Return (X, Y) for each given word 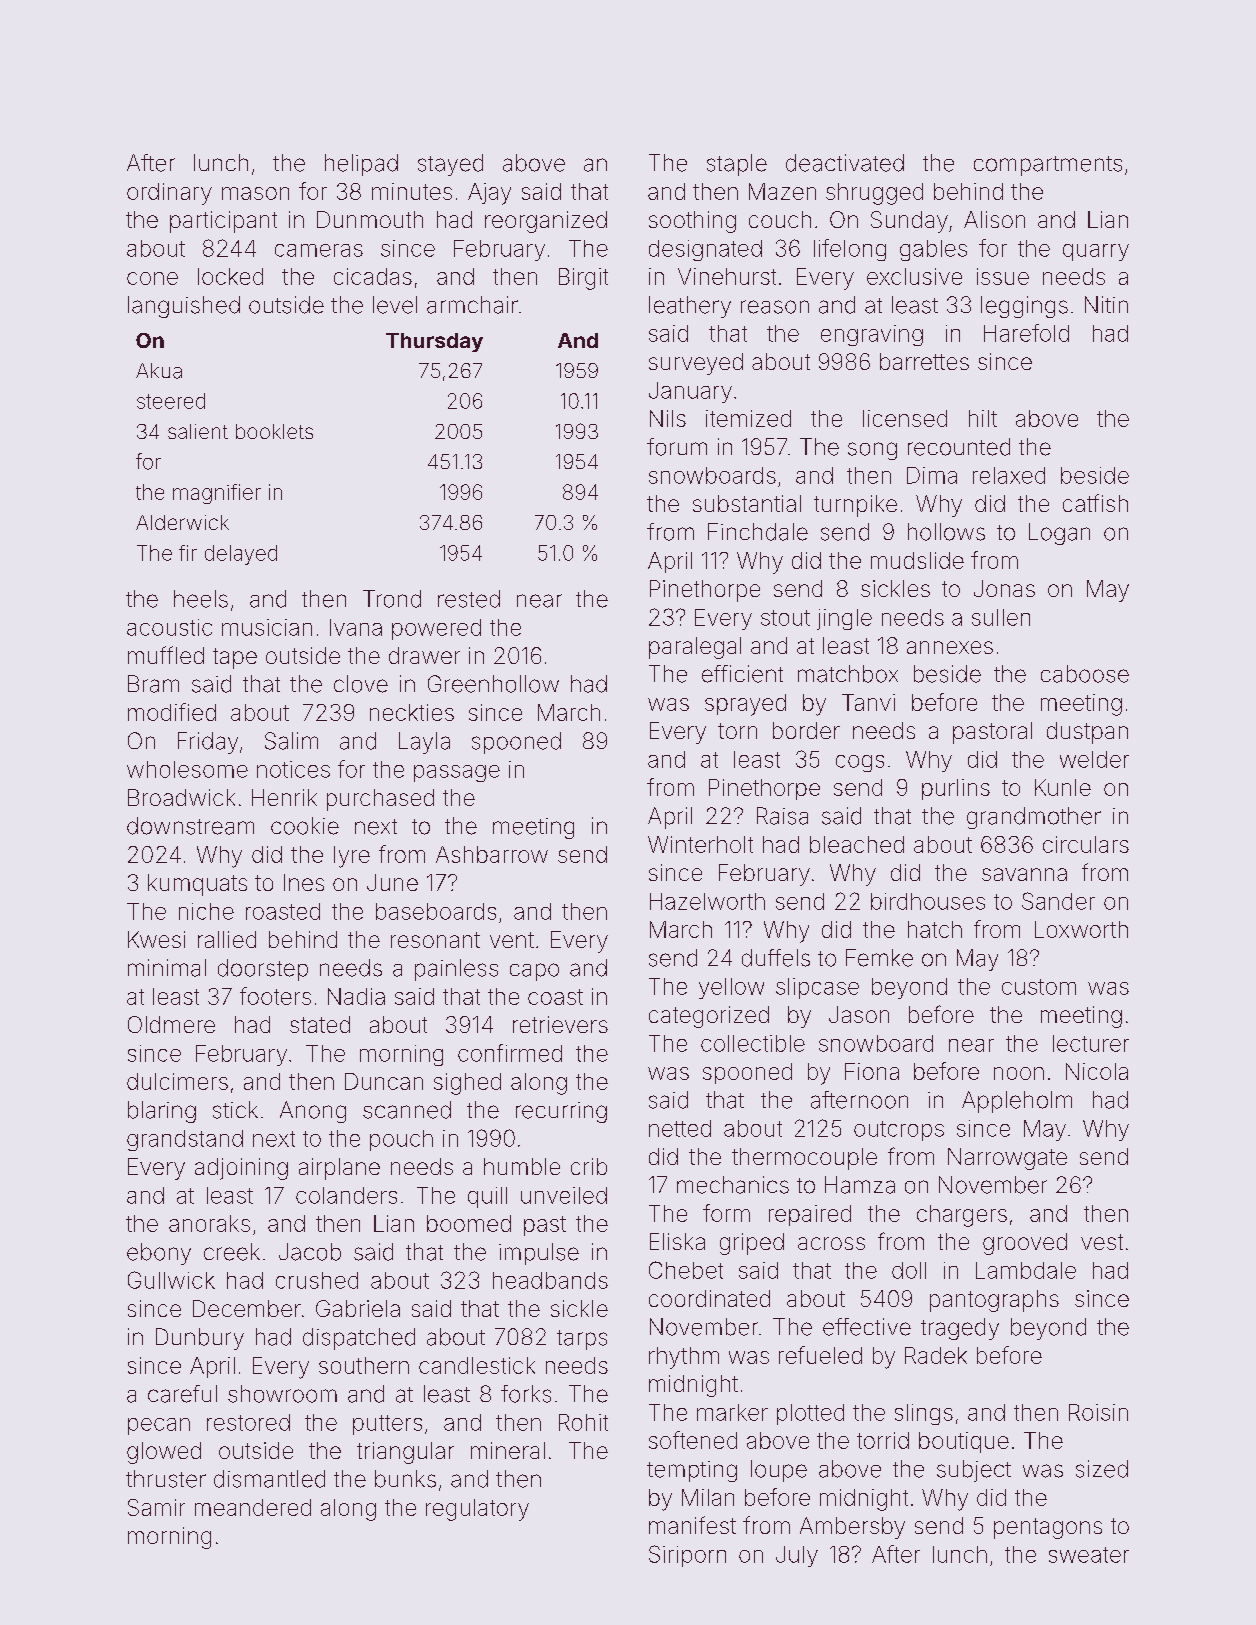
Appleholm (1017, 1102)
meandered (253, 1507)
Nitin (1106, 304)
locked (230, 276)
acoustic (169, 627)
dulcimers (177, 1081)
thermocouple (804, 1159)
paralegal (695, 648)
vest (1102, 1242)
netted (680, 1128)
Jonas (1004, 588)
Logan (1059, 534)
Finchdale (758, 532)
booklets (274, 431)
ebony (159, 1254)
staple (737, 165)
